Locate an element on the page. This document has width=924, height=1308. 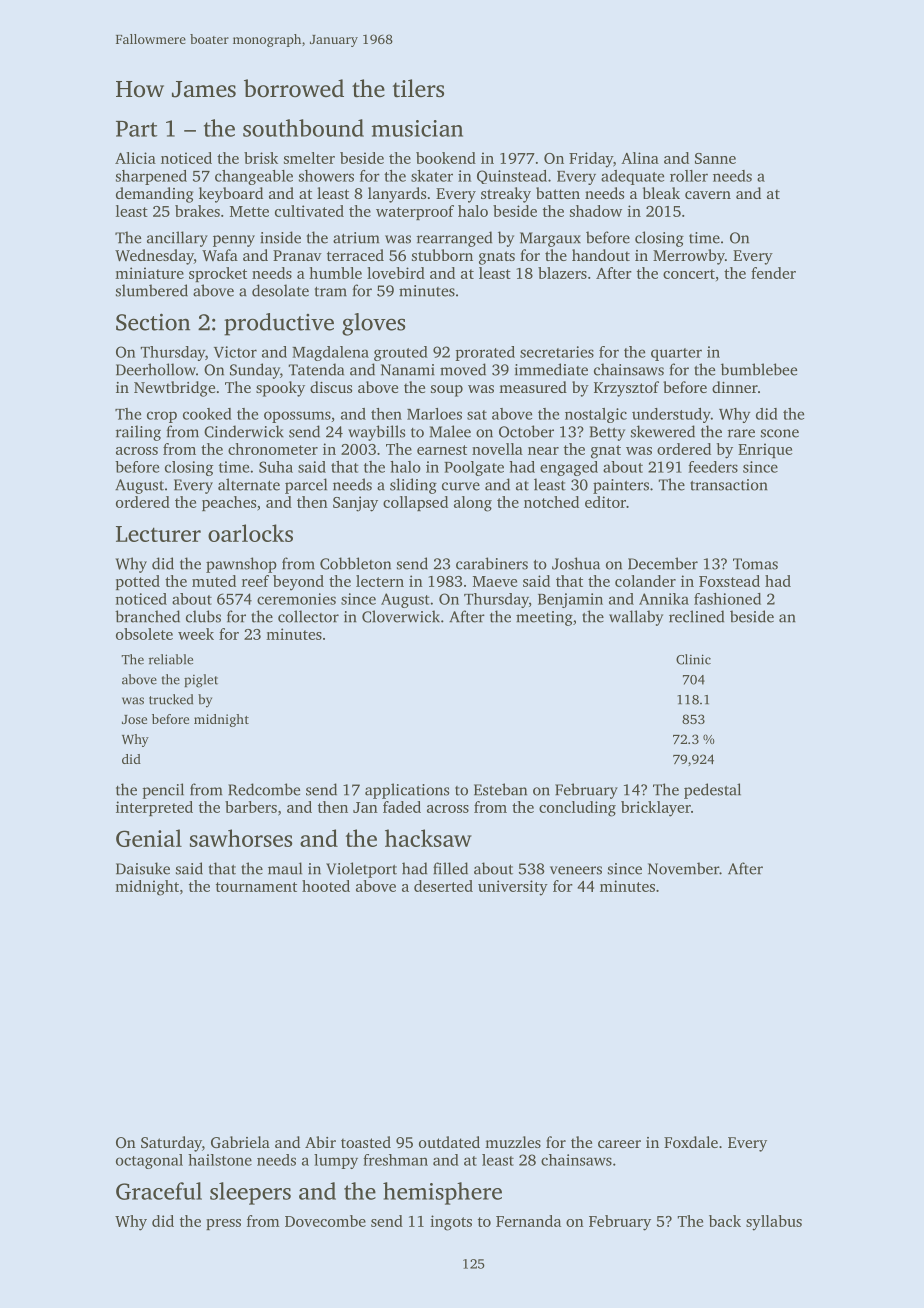
meeting is located at coordinates (544, 618).
